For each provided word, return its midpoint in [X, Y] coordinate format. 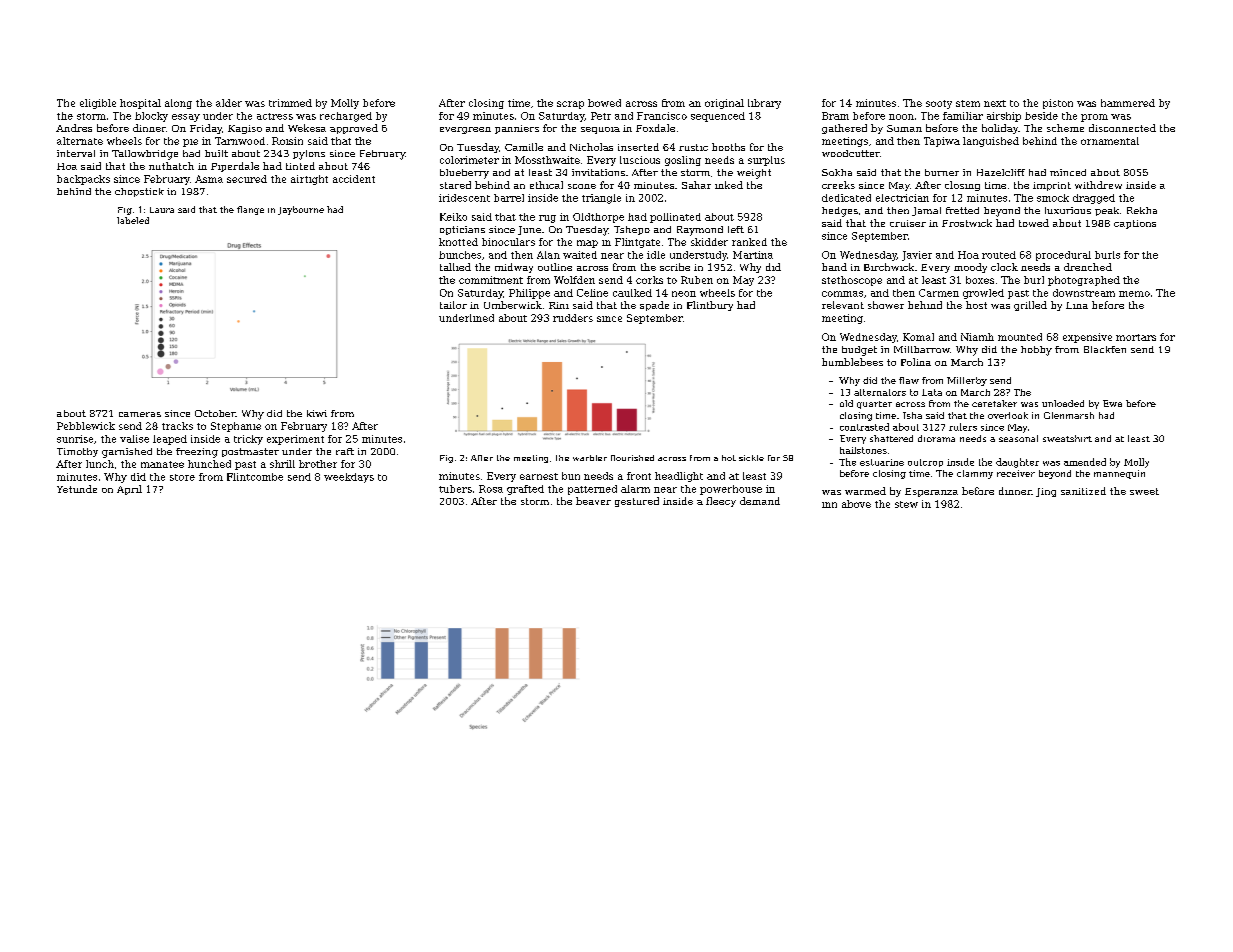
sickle [751, 458]
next [995, 103]
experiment [295, 440]
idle [656, 255]
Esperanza [931, 492]
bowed [604, 103]
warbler [590, 458]
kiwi [317, 413]
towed [1034, 223]
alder [229, 103]
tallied [455, 267]
